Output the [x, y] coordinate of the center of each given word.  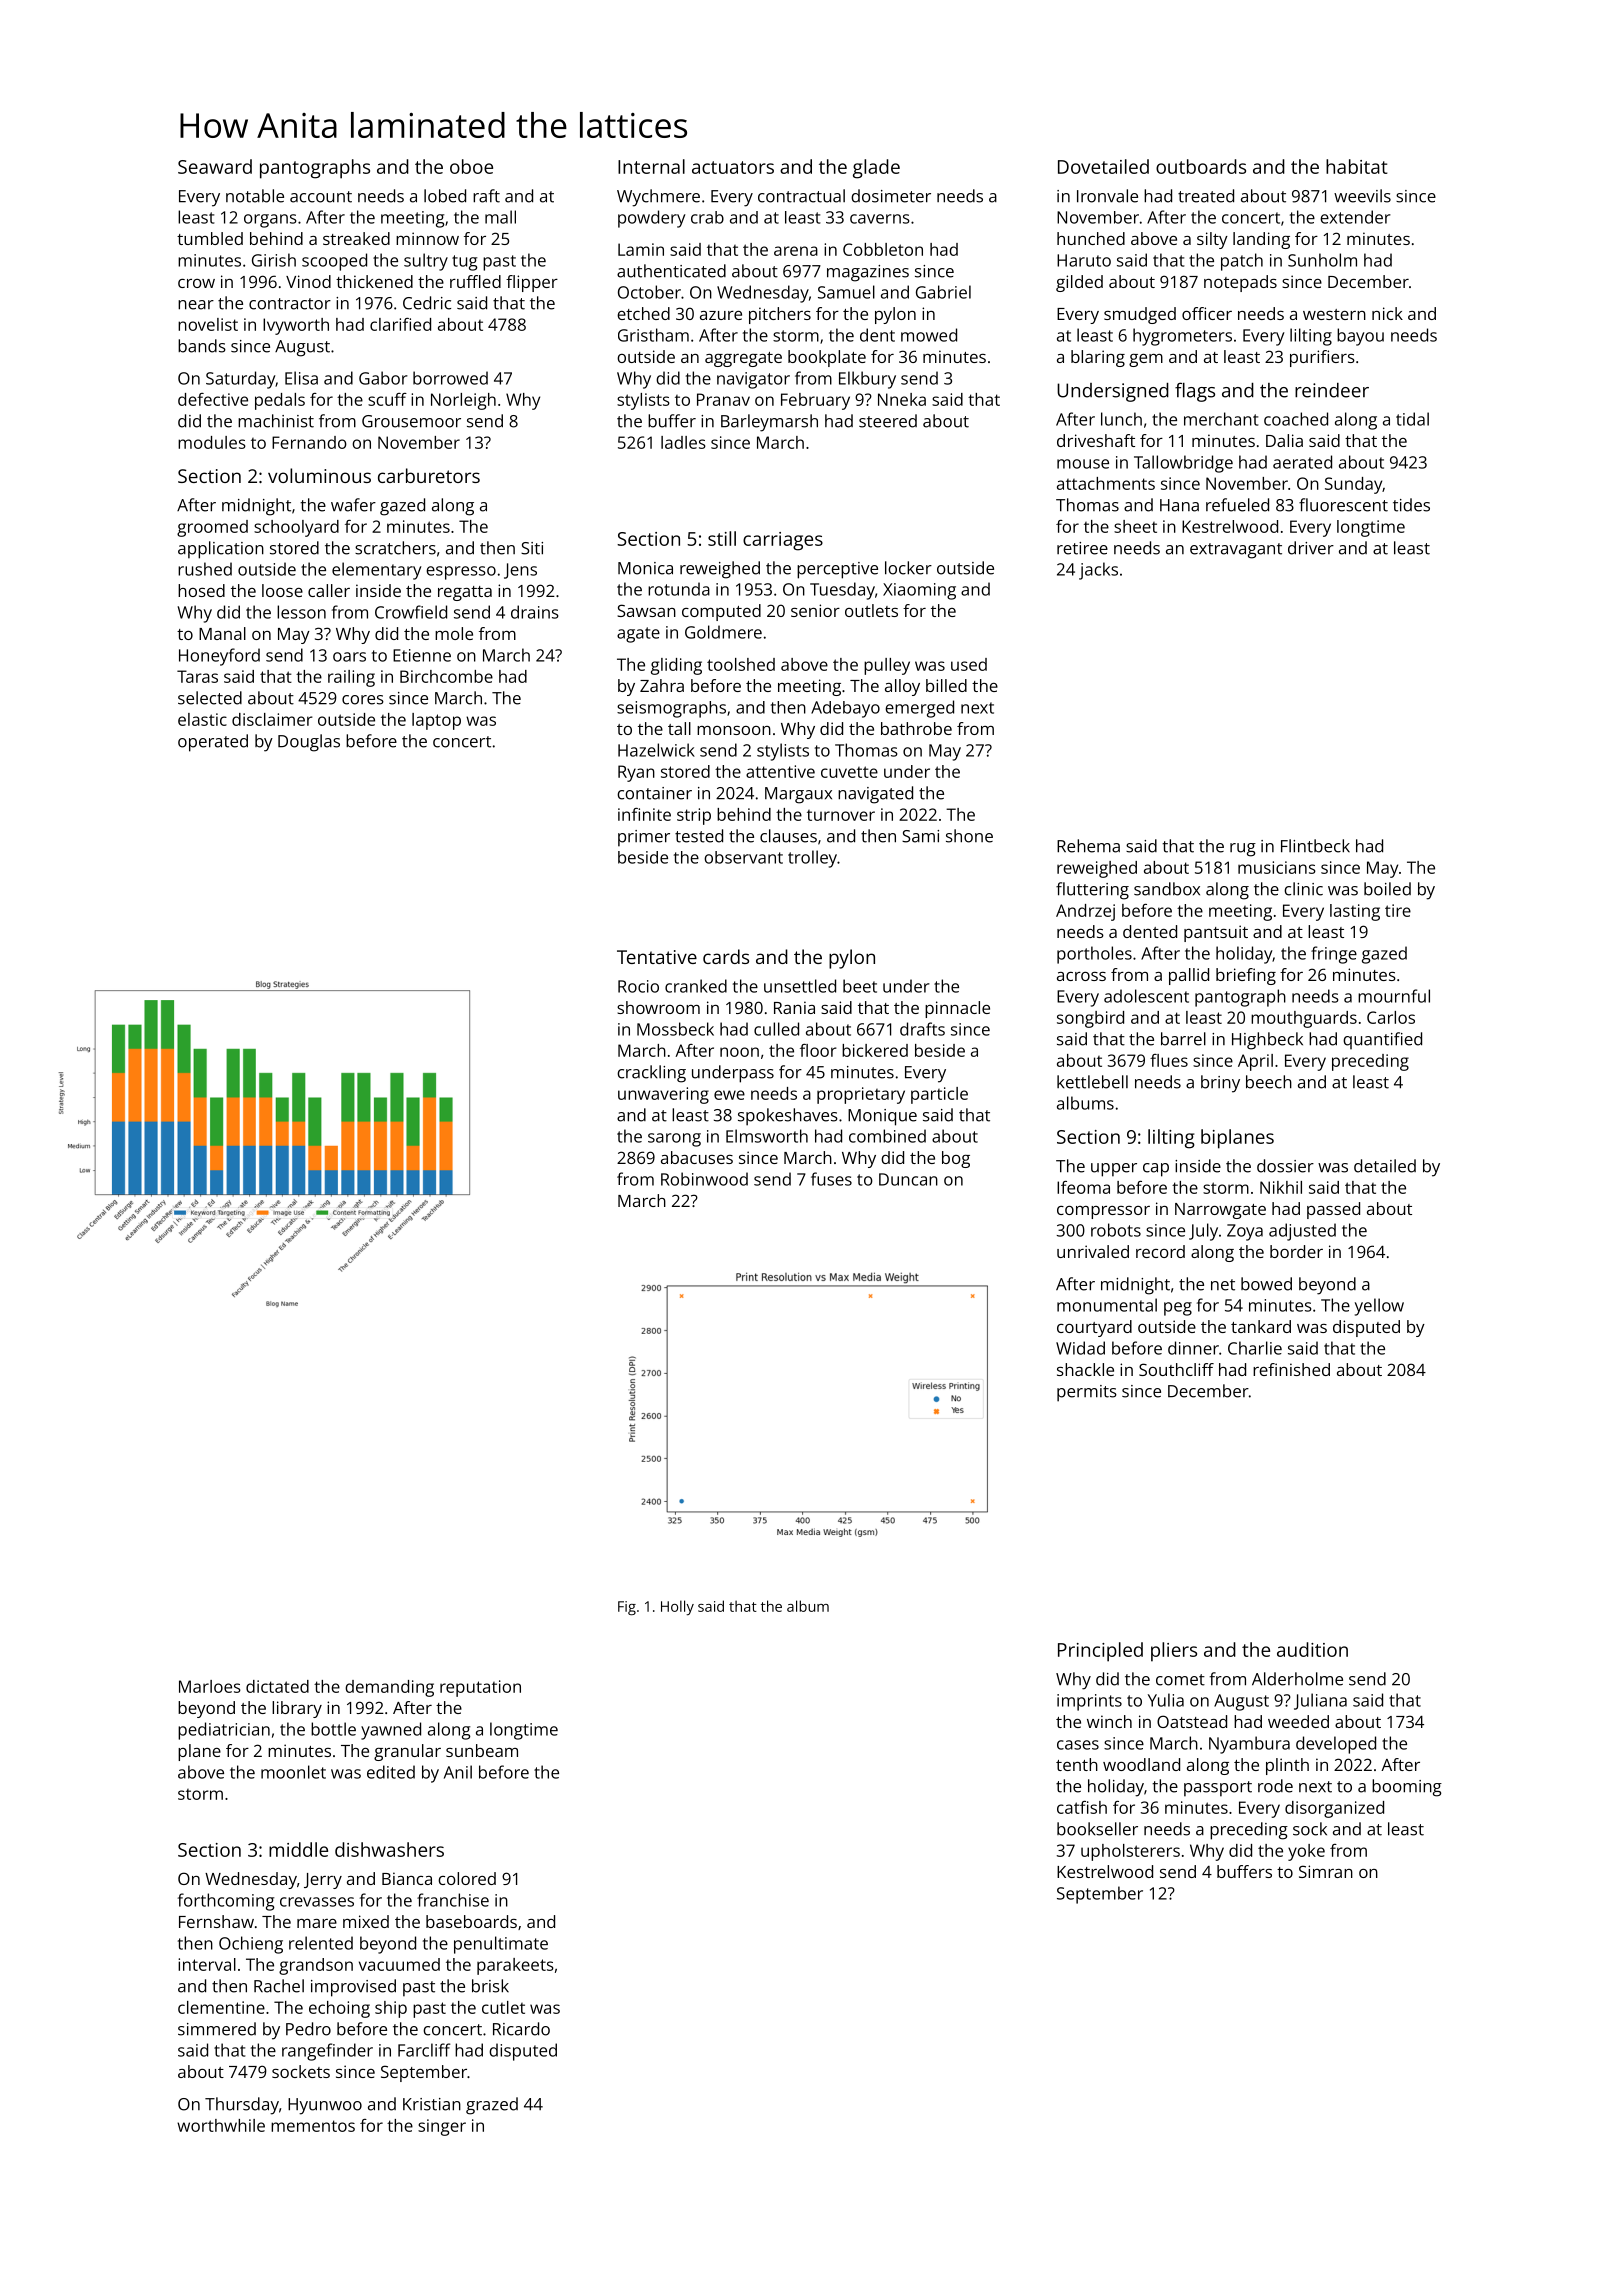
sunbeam [482, 1750]
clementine [221, 2007]
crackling [651, 1074]
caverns [880, 219]
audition [1312, 1649]
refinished [1291, 1369]
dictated [277, 1686]
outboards [1201, 166]
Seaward [215, 166]
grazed [492, 2106]
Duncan [908, 1179]
